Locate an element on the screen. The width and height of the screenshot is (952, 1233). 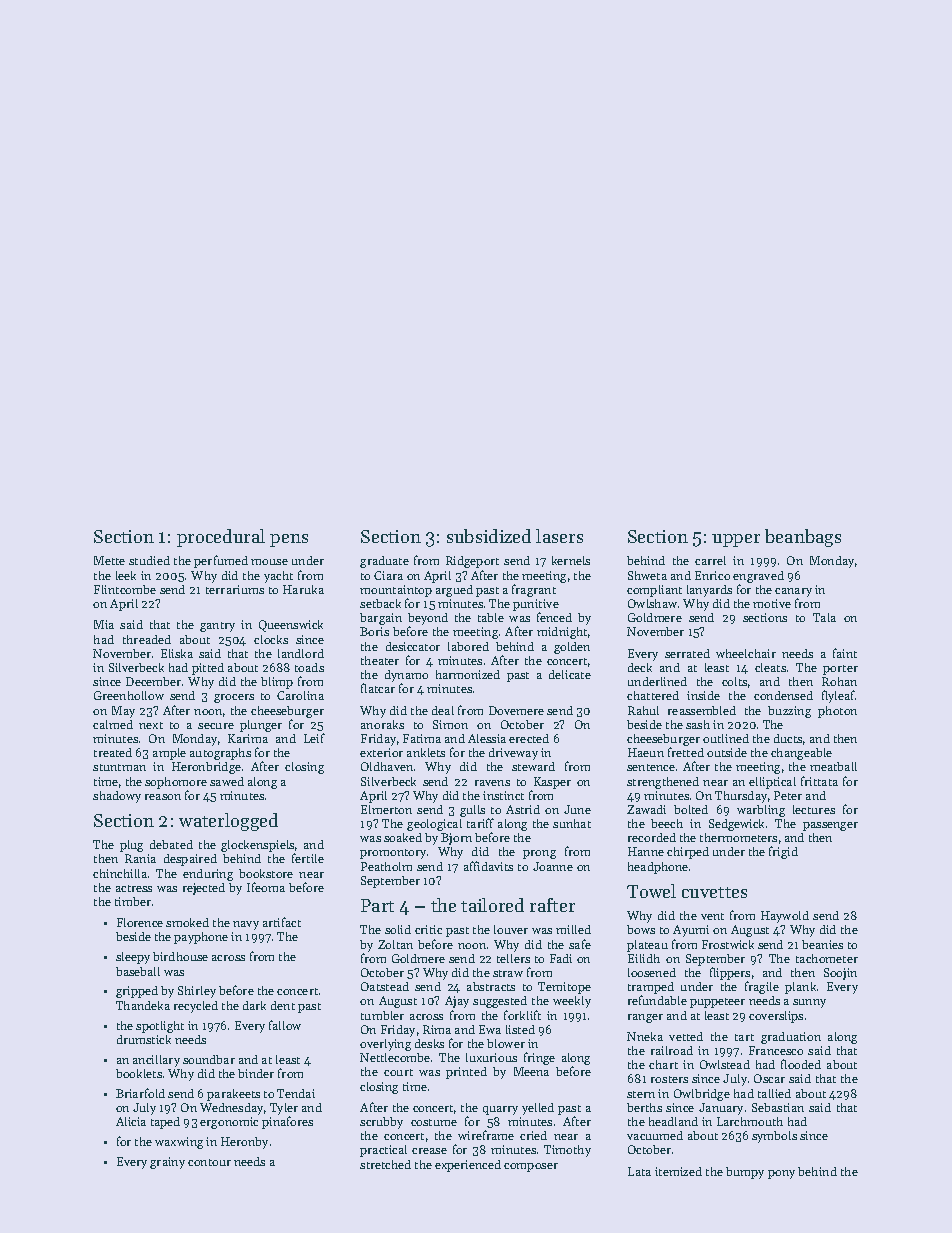
sunny is located at coordinates (809, 1003).
